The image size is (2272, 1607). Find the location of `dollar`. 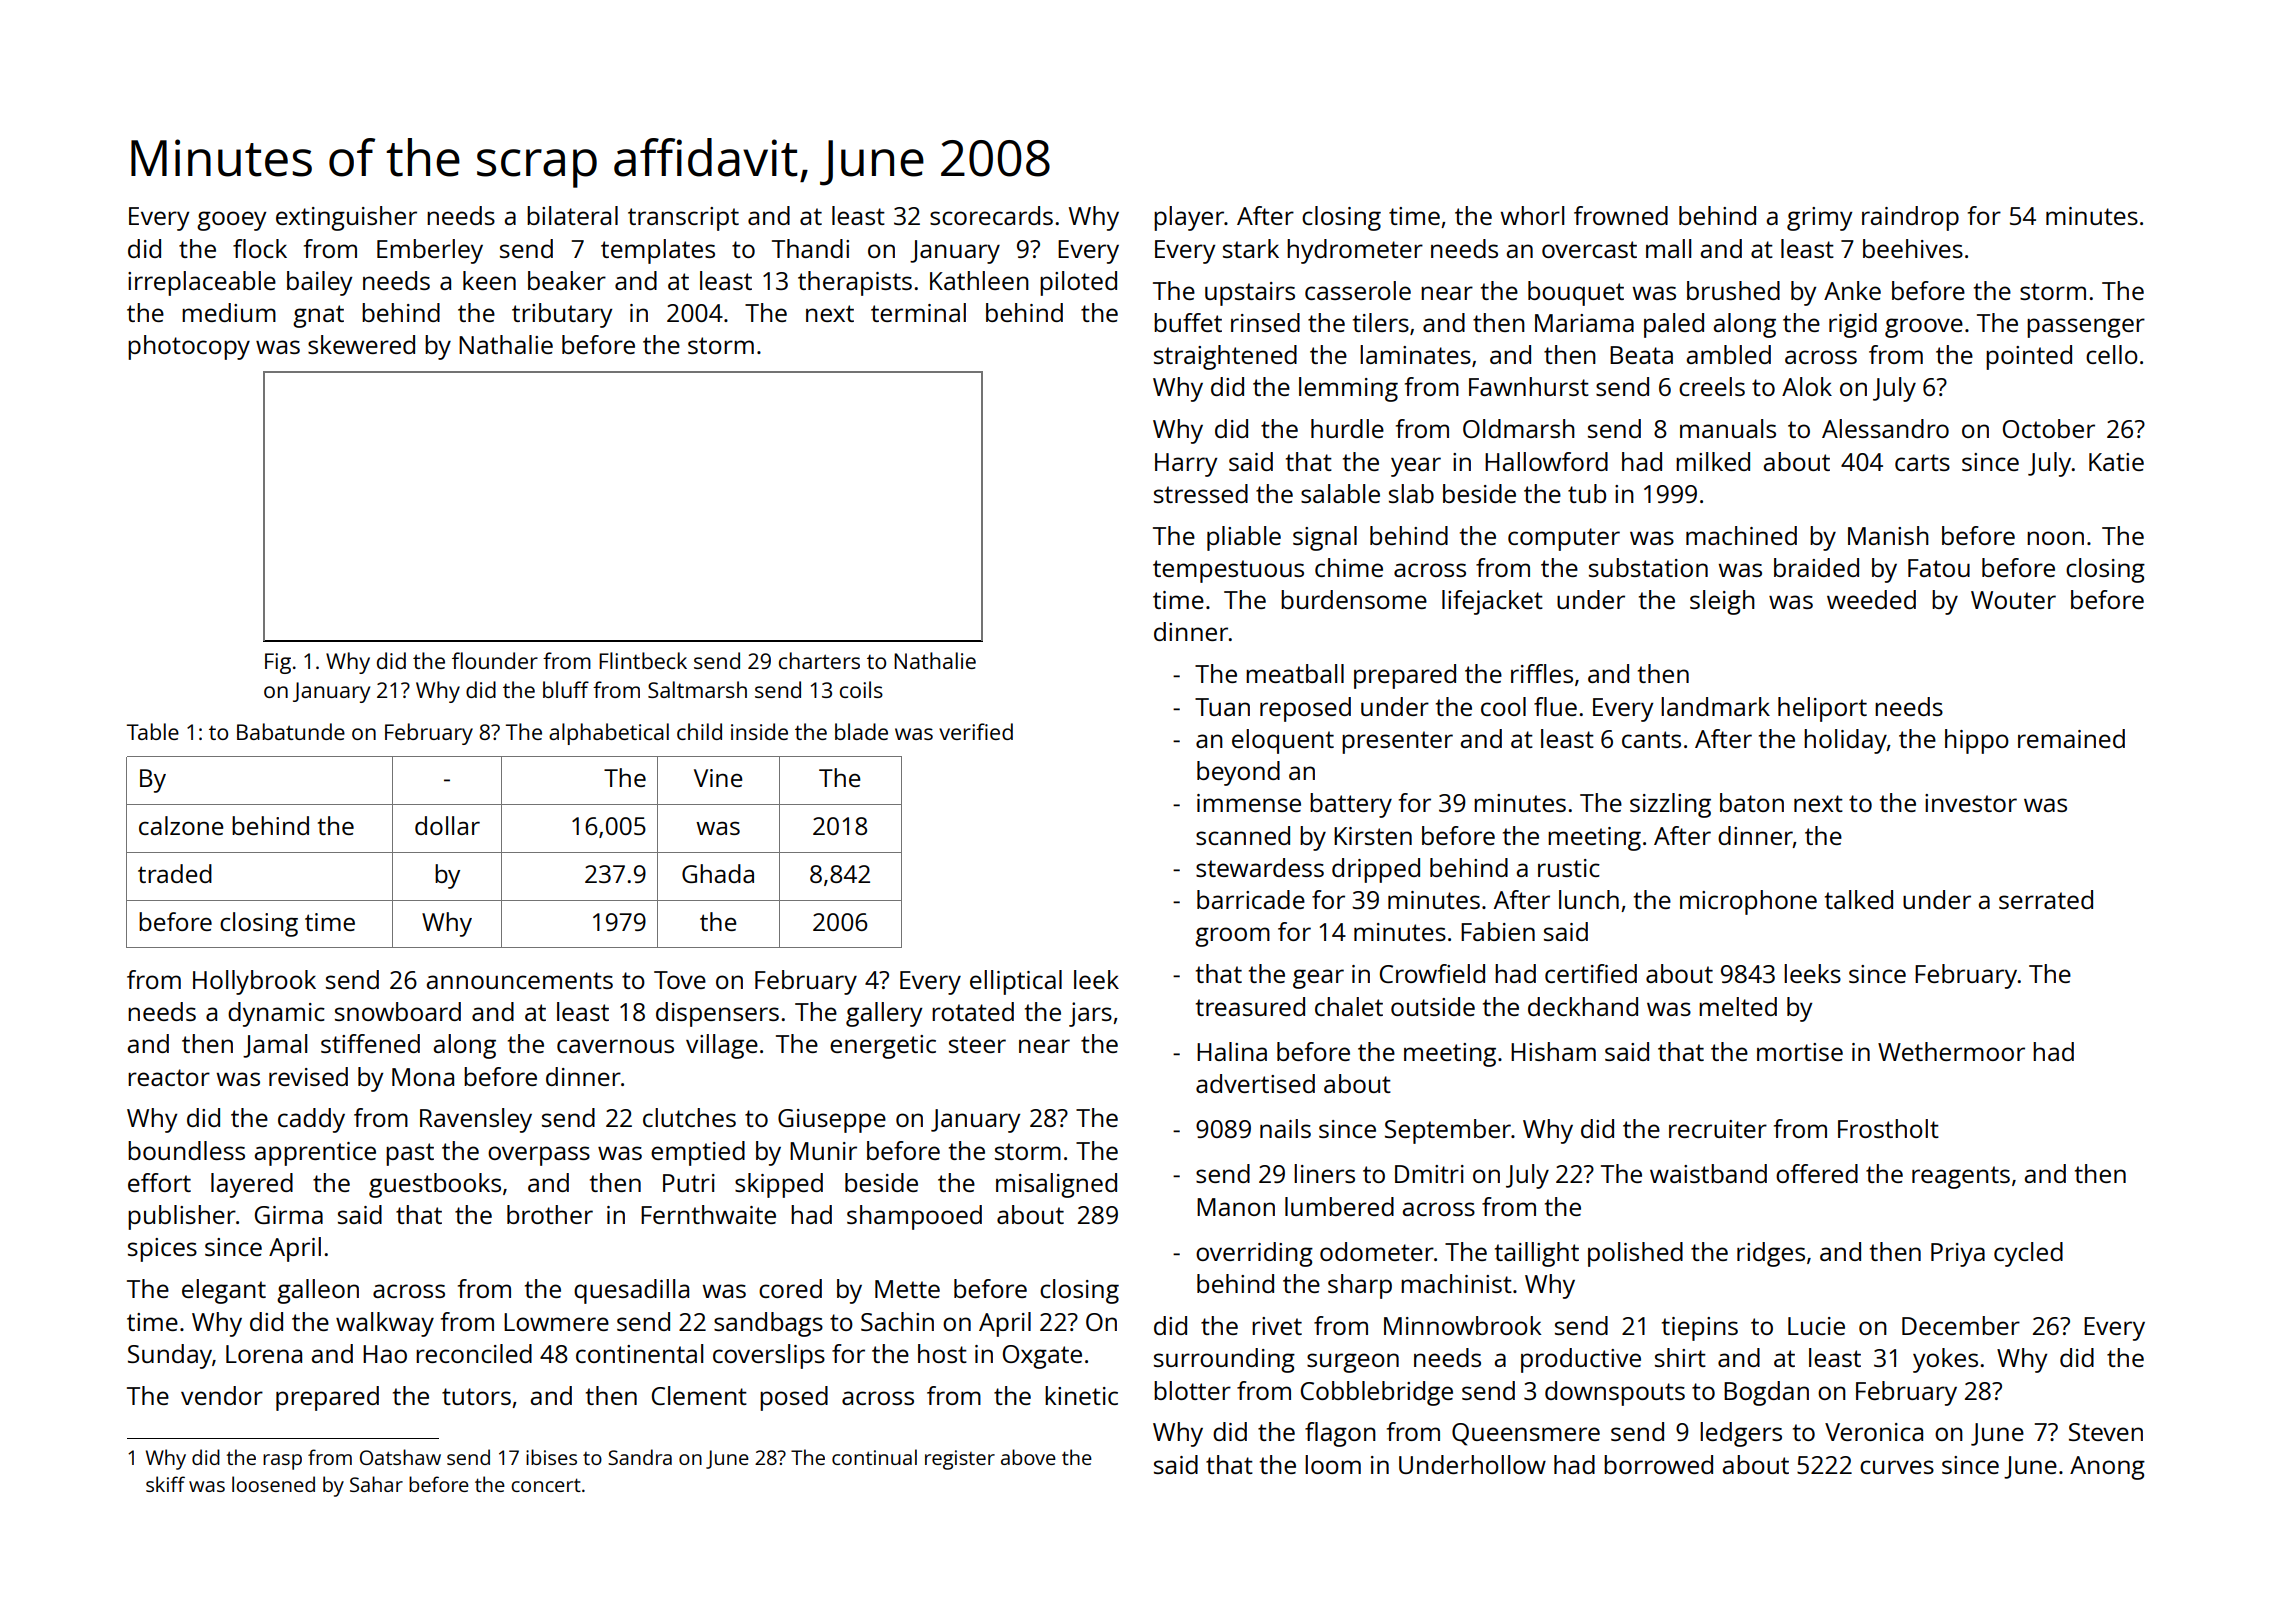

dollar is located at coordinates (447, 825).
